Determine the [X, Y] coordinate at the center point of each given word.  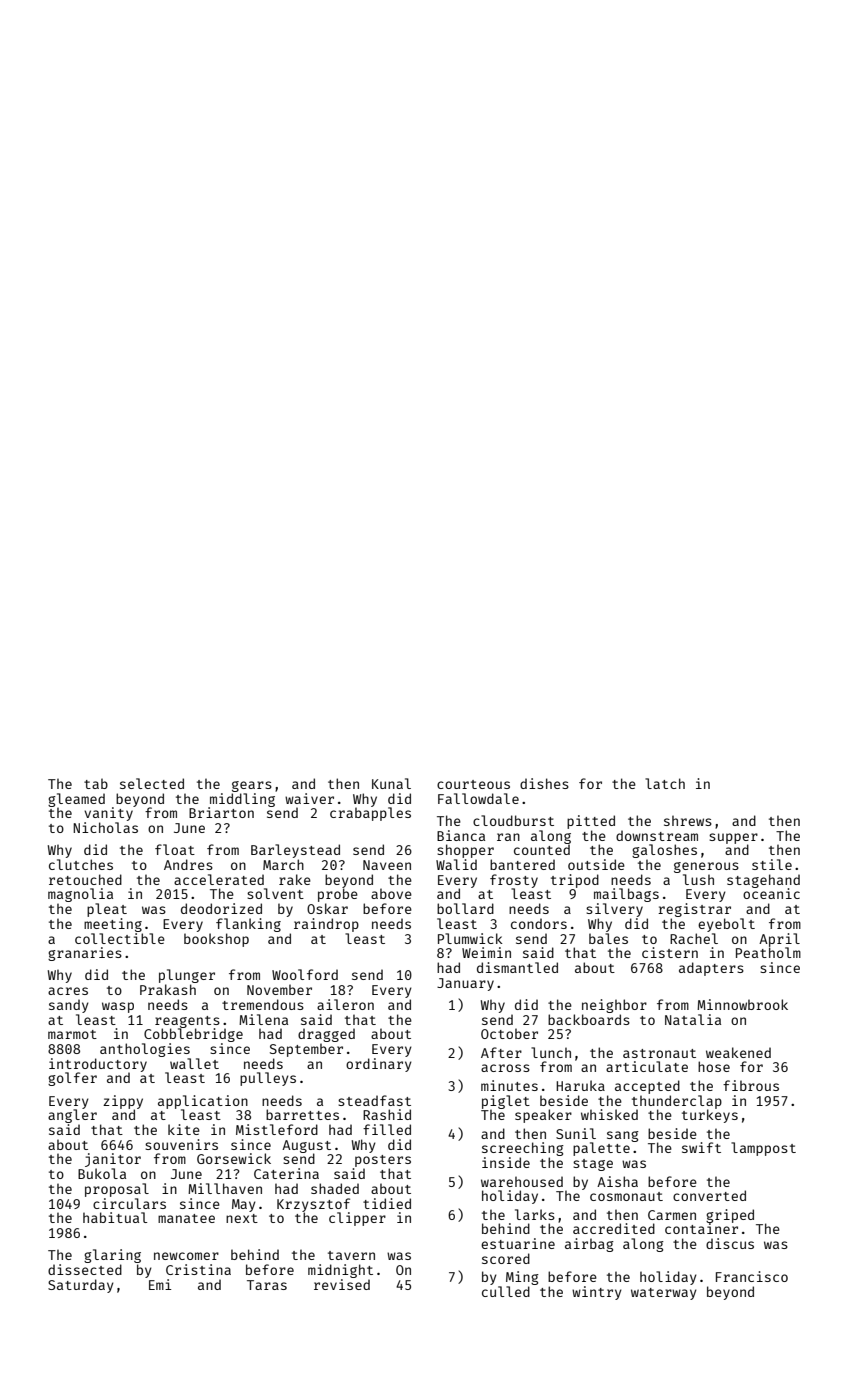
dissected [85, 1269]
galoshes [664, 851]
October [509, 1033]
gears [252, 786]
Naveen [387, 865]
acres [68, 991]
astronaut [659, 1053]
